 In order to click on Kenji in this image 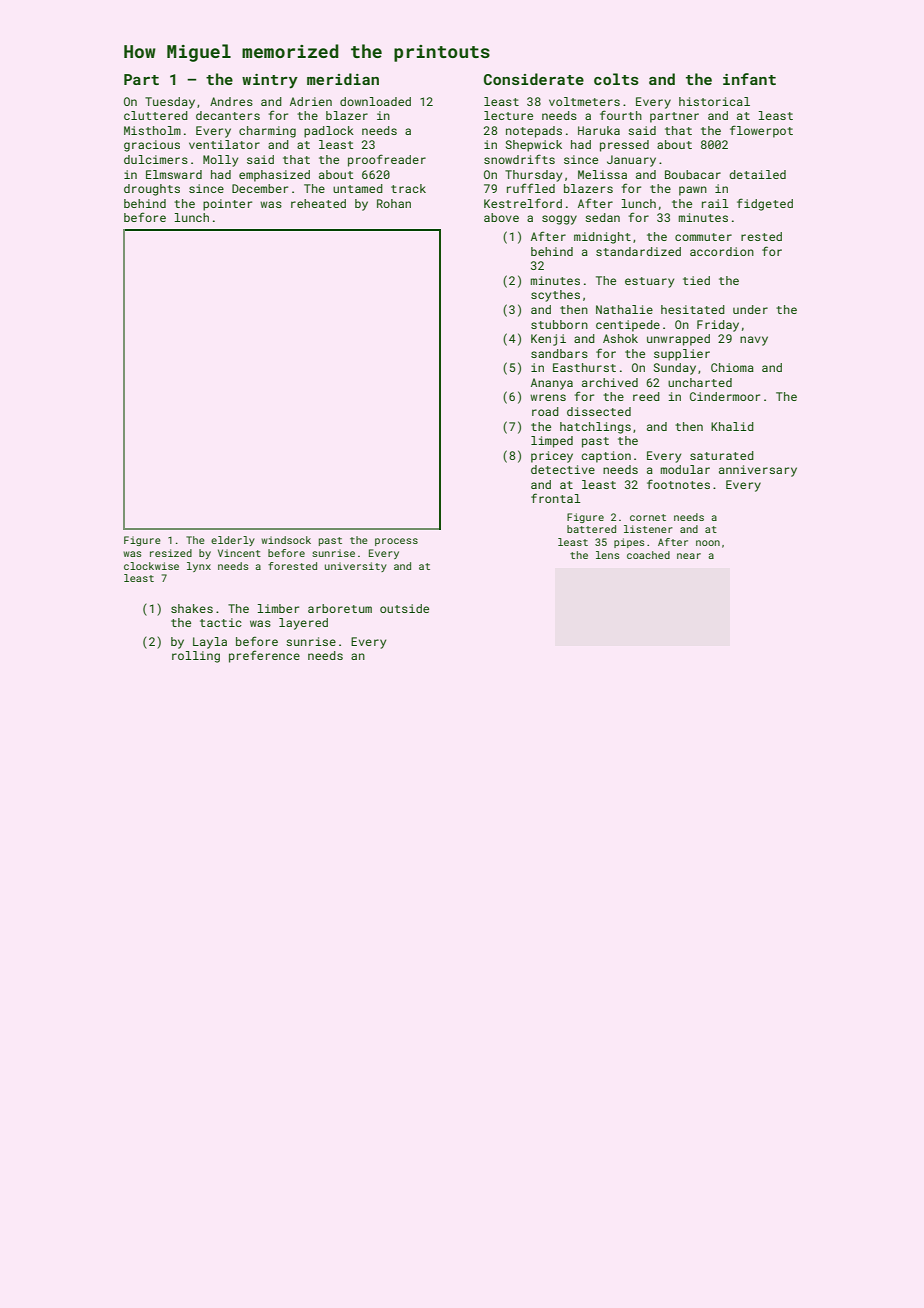, I will do `click(548, 340)`.
